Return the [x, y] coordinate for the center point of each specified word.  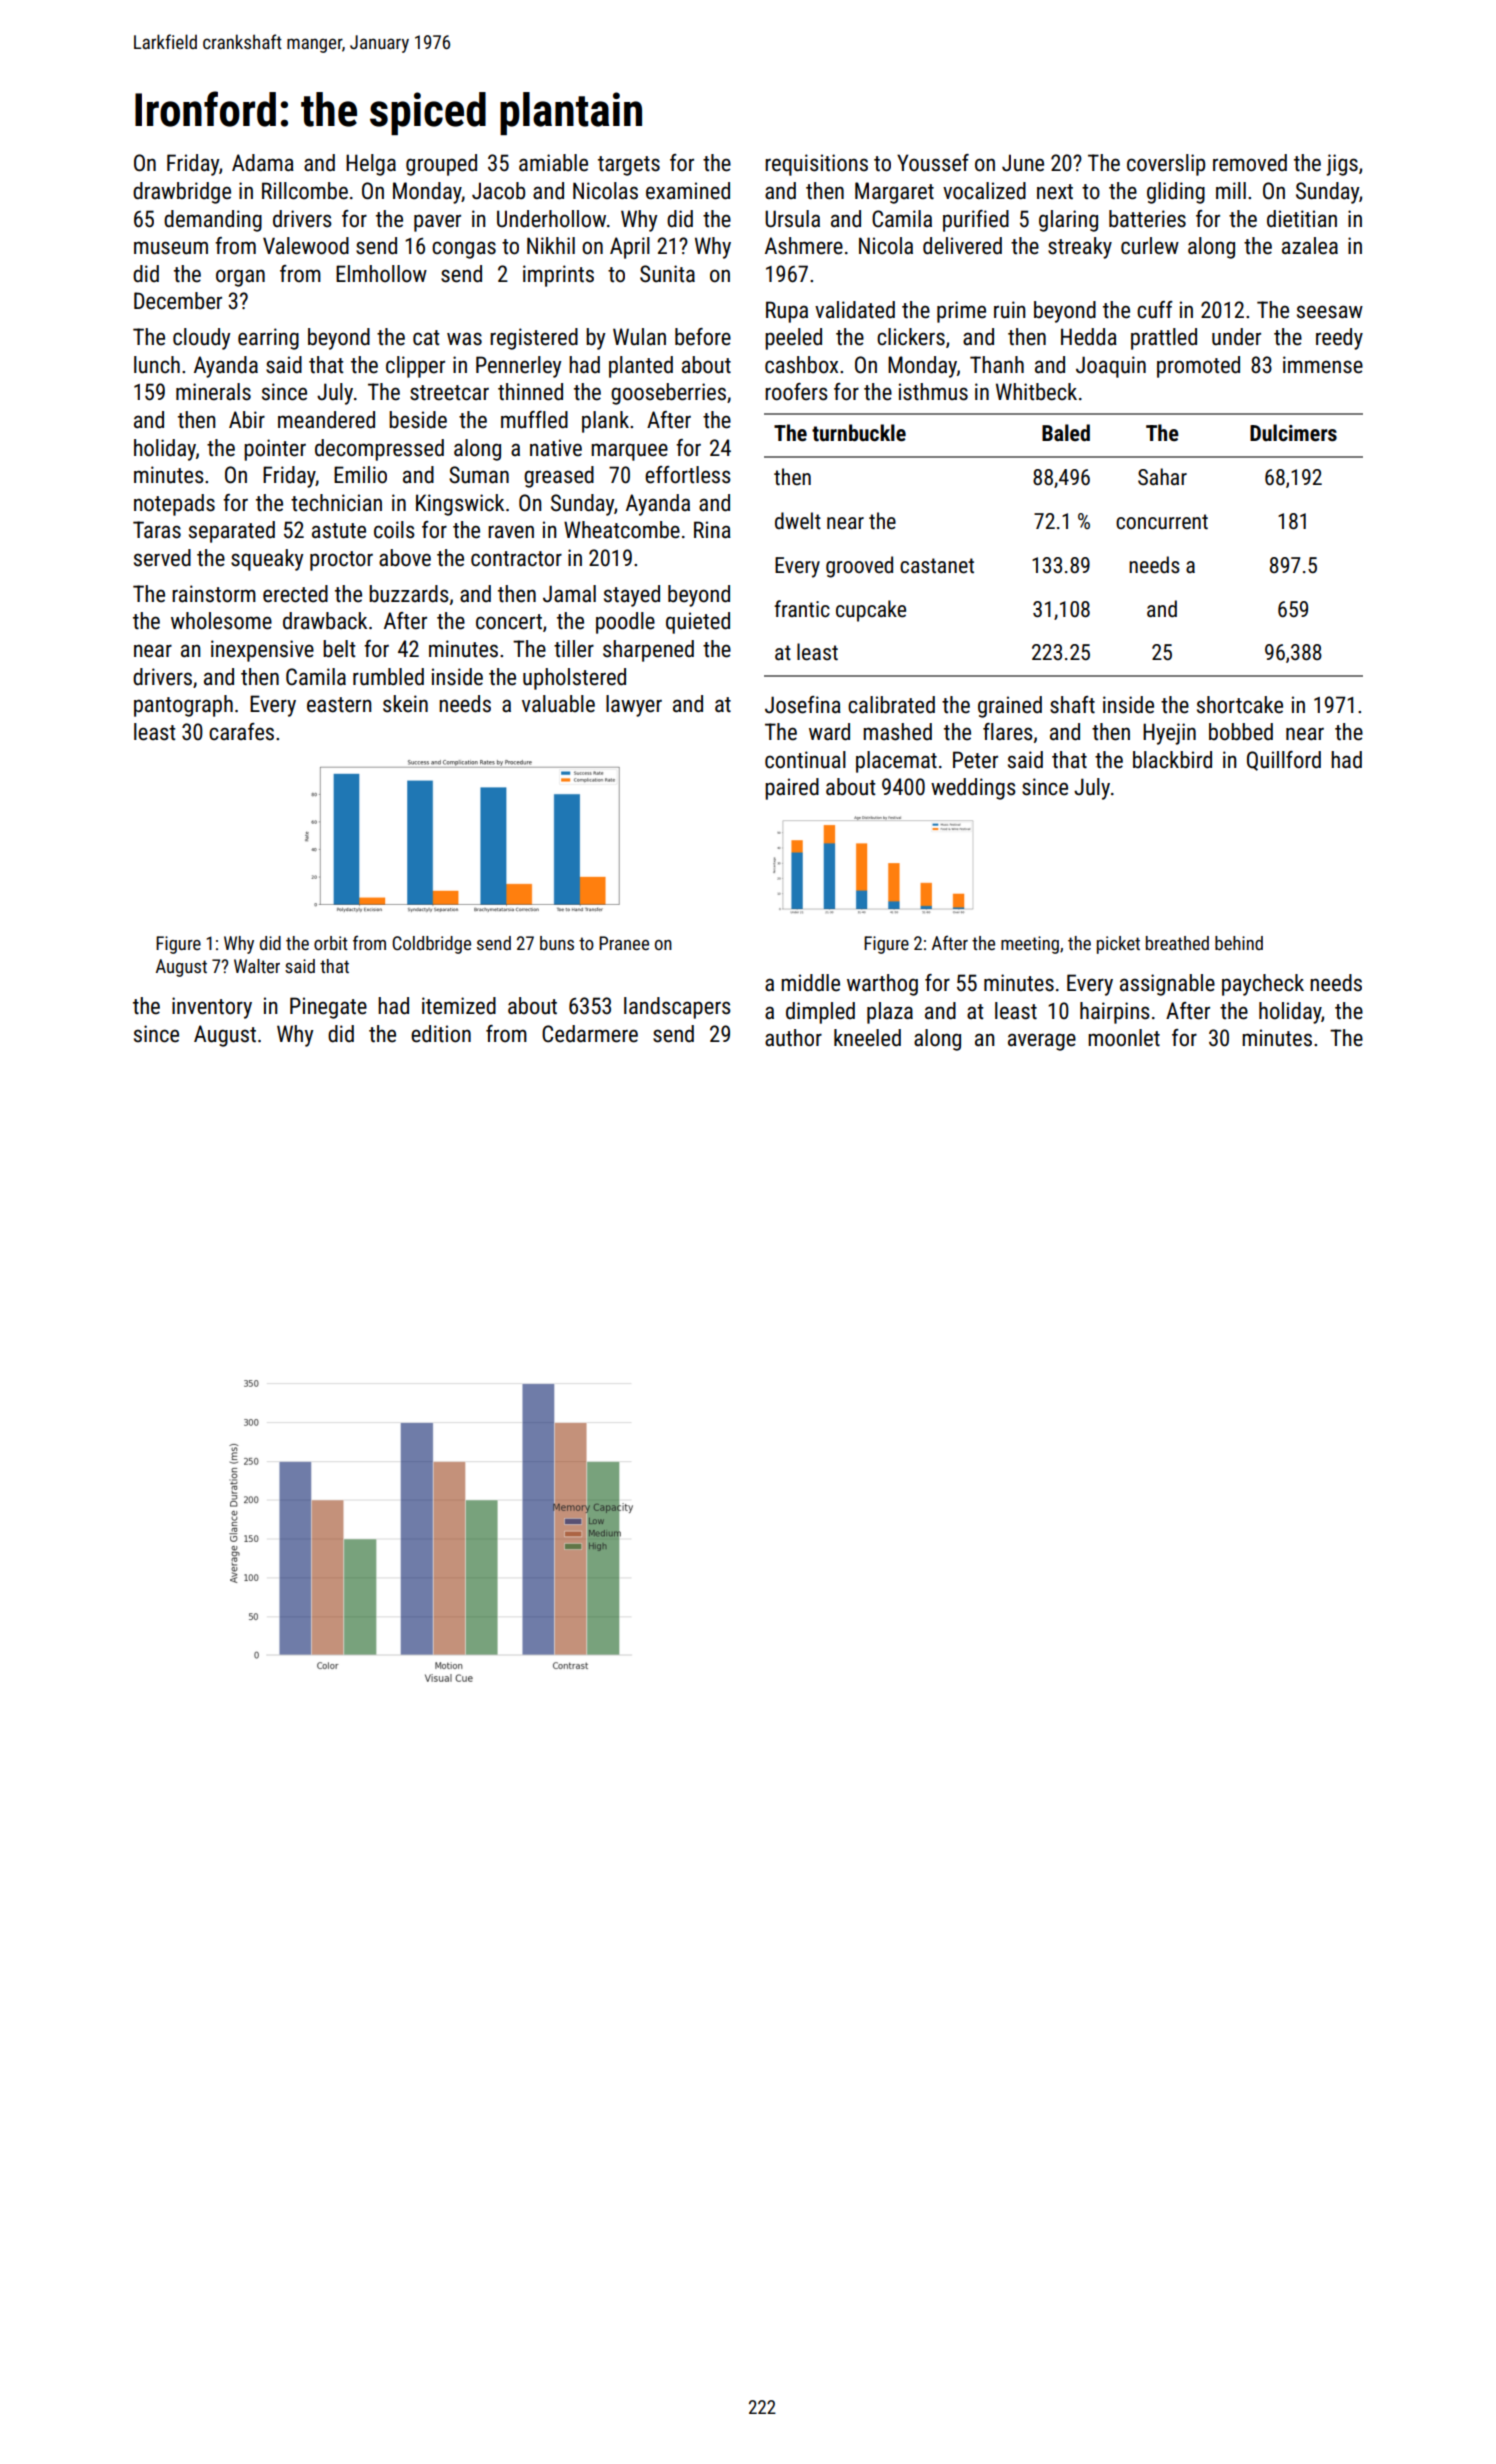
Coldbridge [431, 945]
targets [629, 166]
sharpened [648, 651]
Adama [263, 163]
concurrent [1162, 521]
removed [1250, 163]
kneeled [867, 1038]
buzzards [409, 594]
